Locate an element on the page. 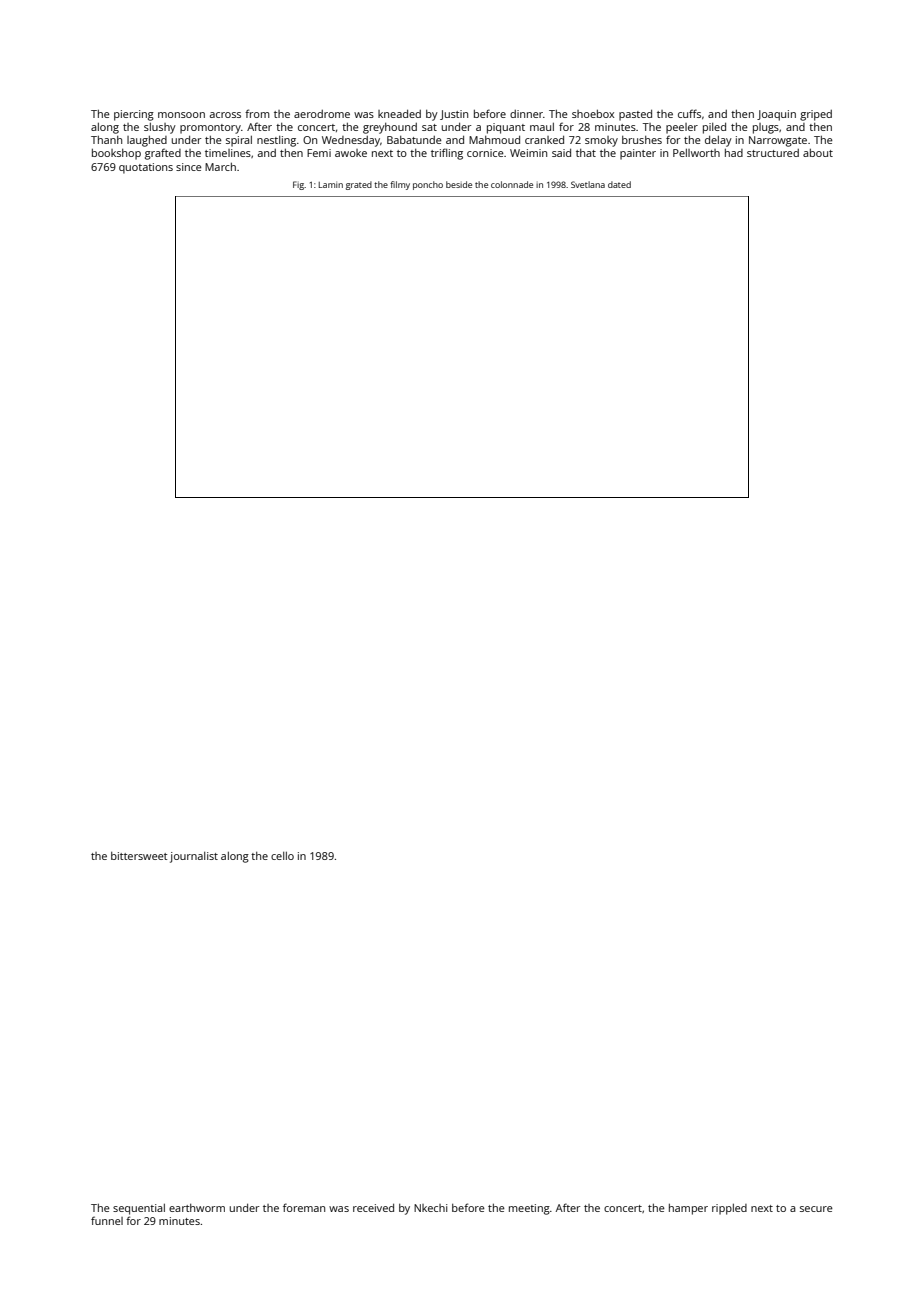  grafted is located at coordinates (163, 154).
